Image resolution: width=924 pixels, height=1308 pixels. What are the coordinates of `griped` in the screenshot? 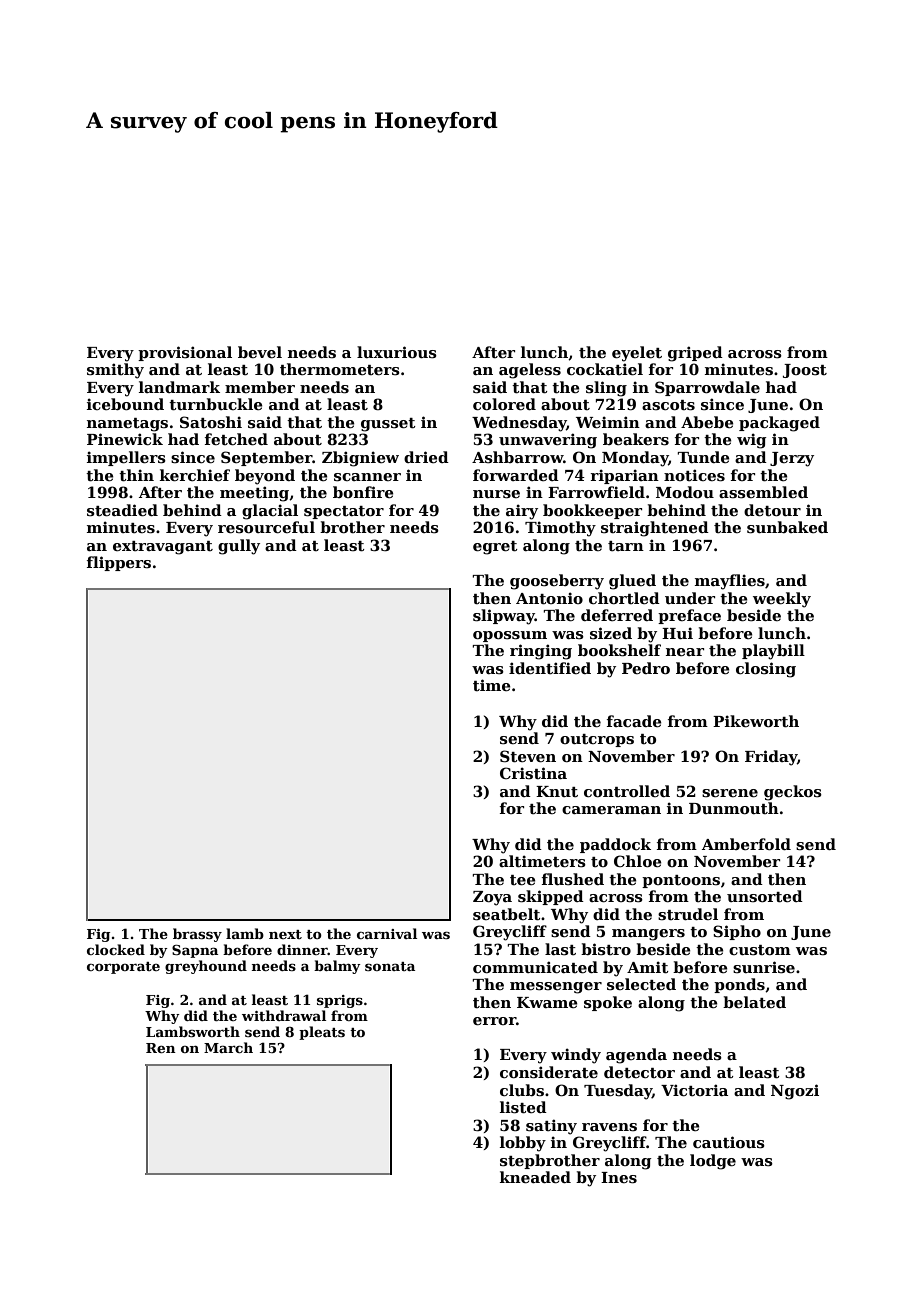 It's located at (695, 354).
